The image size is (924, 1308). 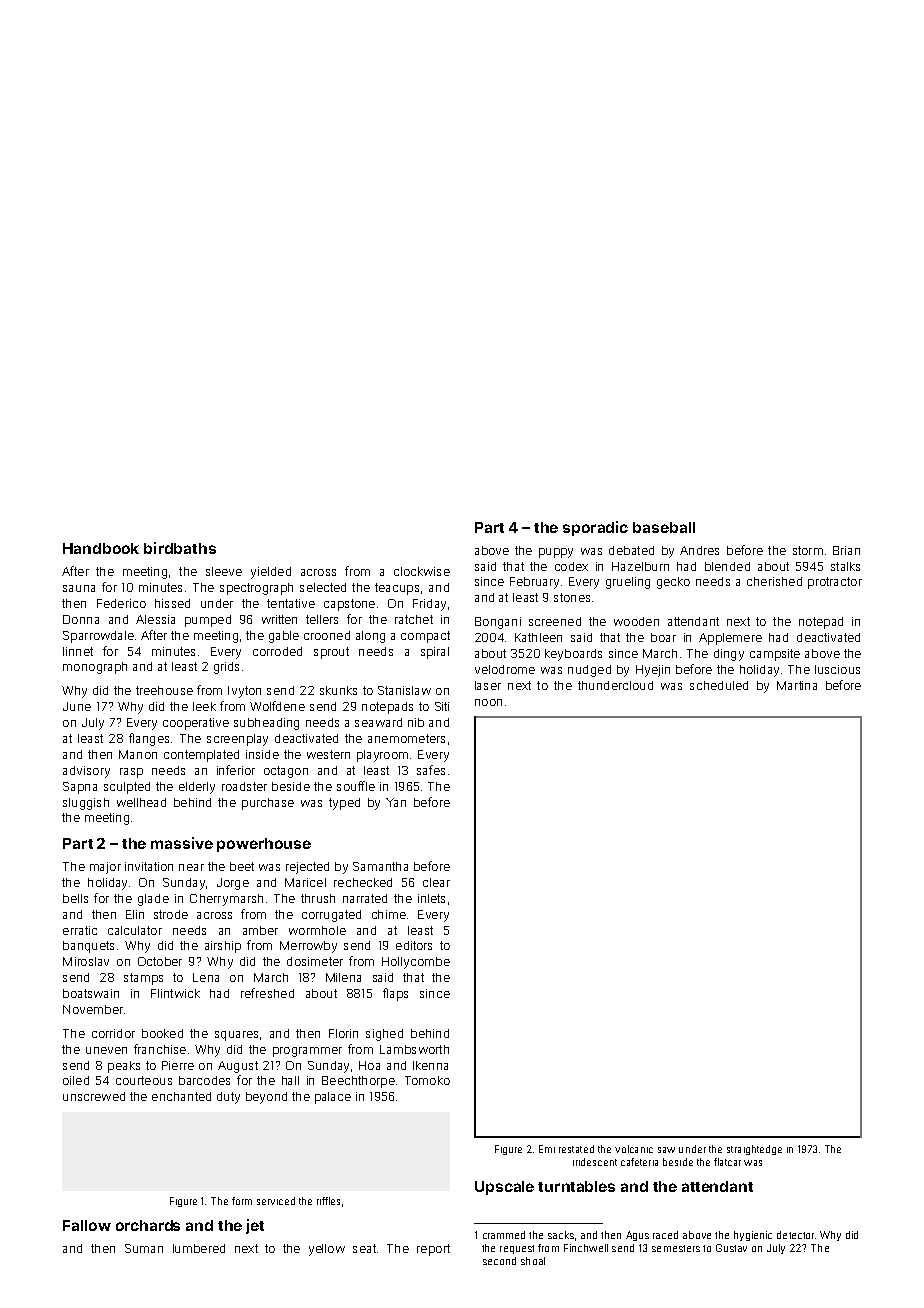 What do you see at coordinates (430, 1065) in the image?
I see `Ikenna` at bounding box center [430, 1065].
